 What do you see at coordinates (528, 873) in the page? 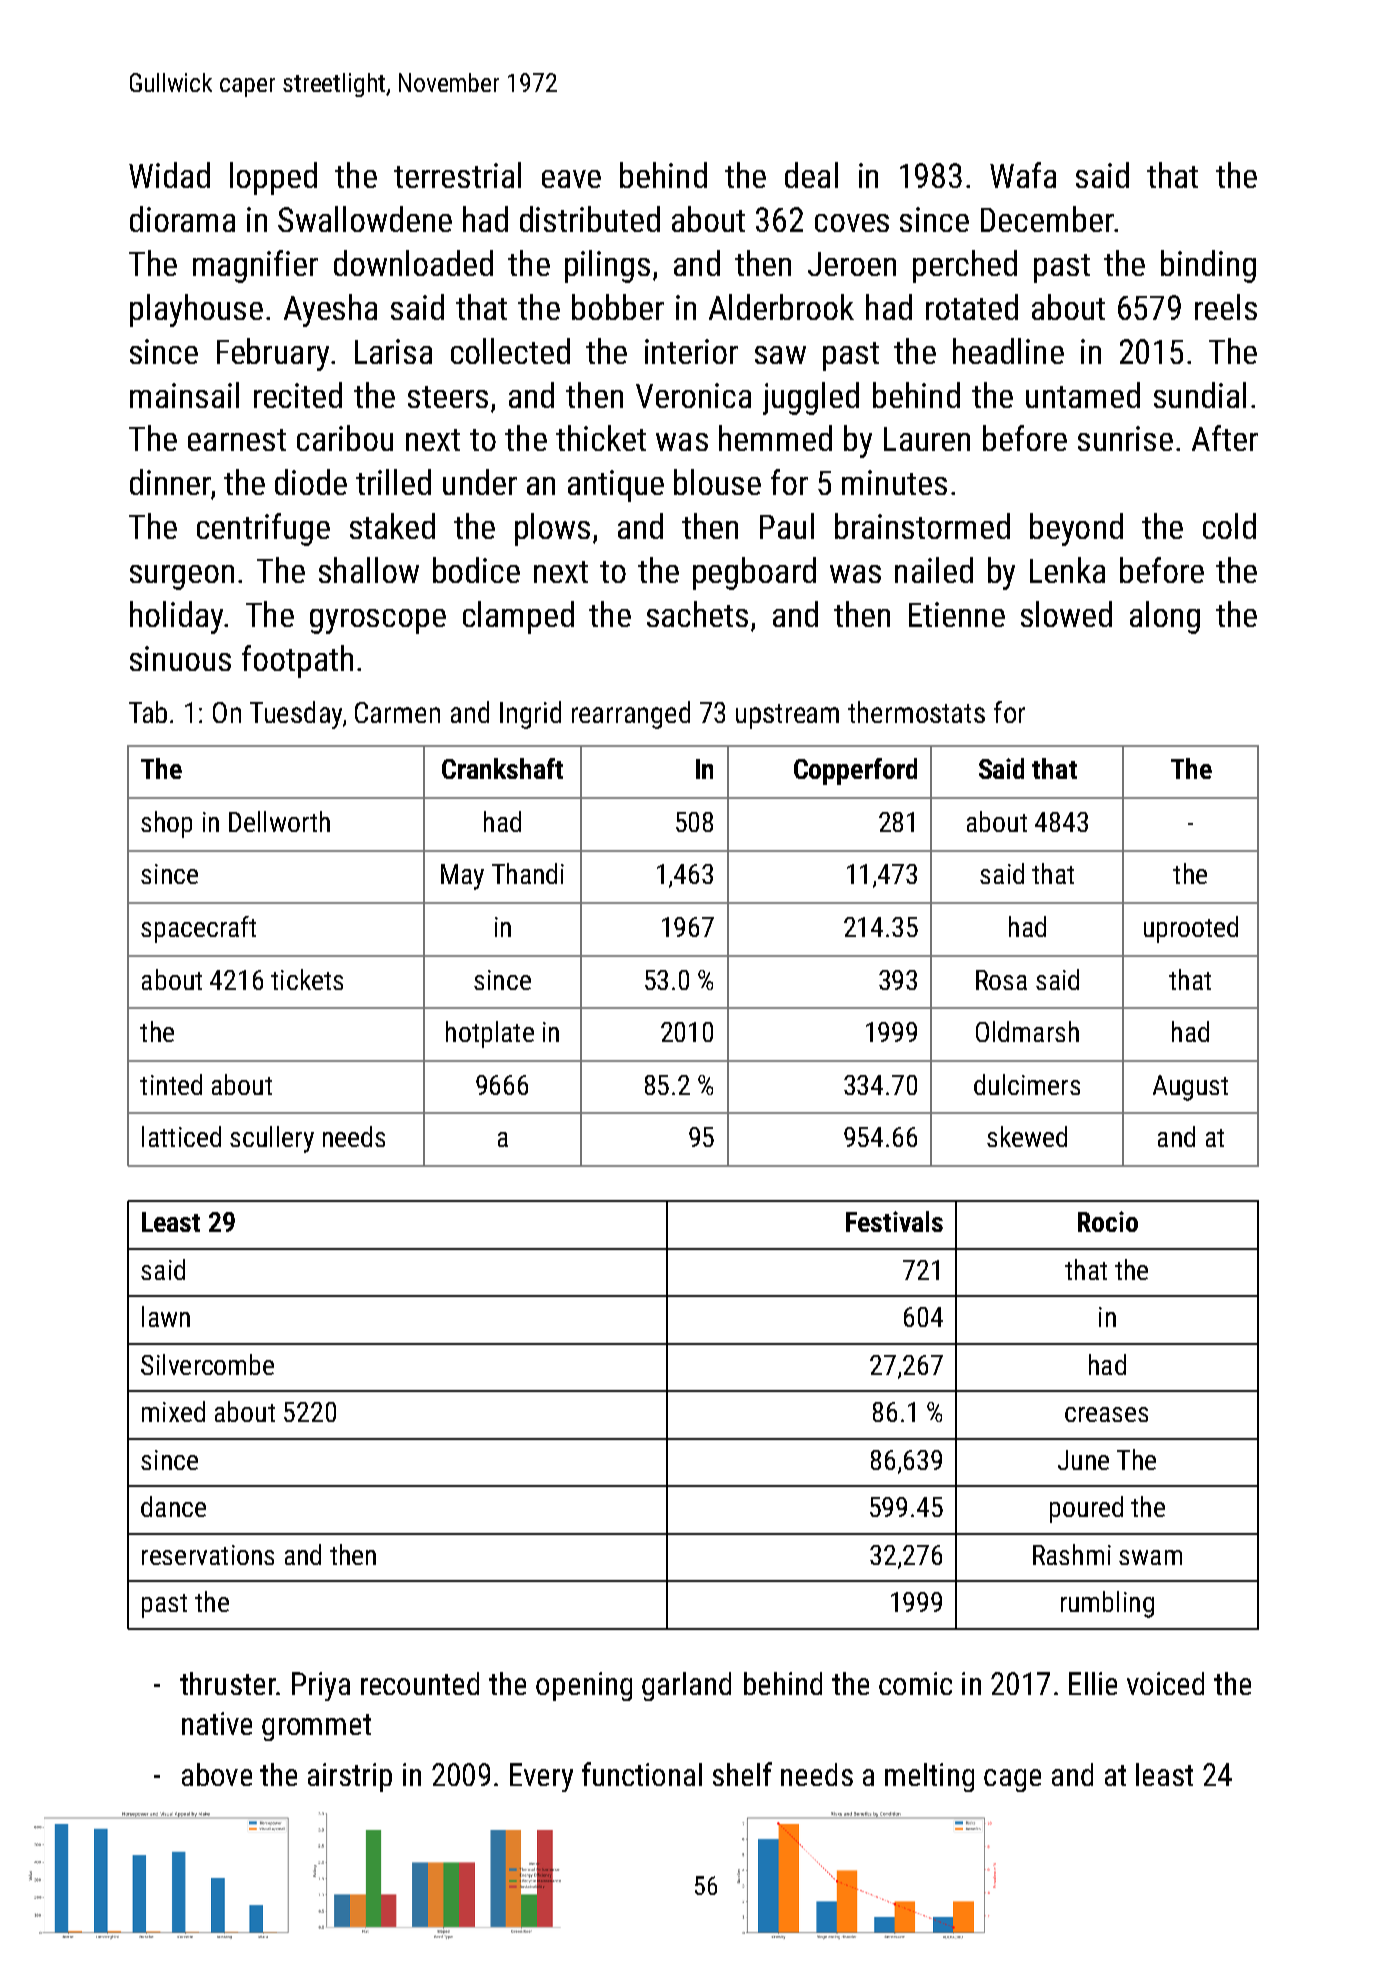
I see `Thandi` at bounding box center [528, 873].
